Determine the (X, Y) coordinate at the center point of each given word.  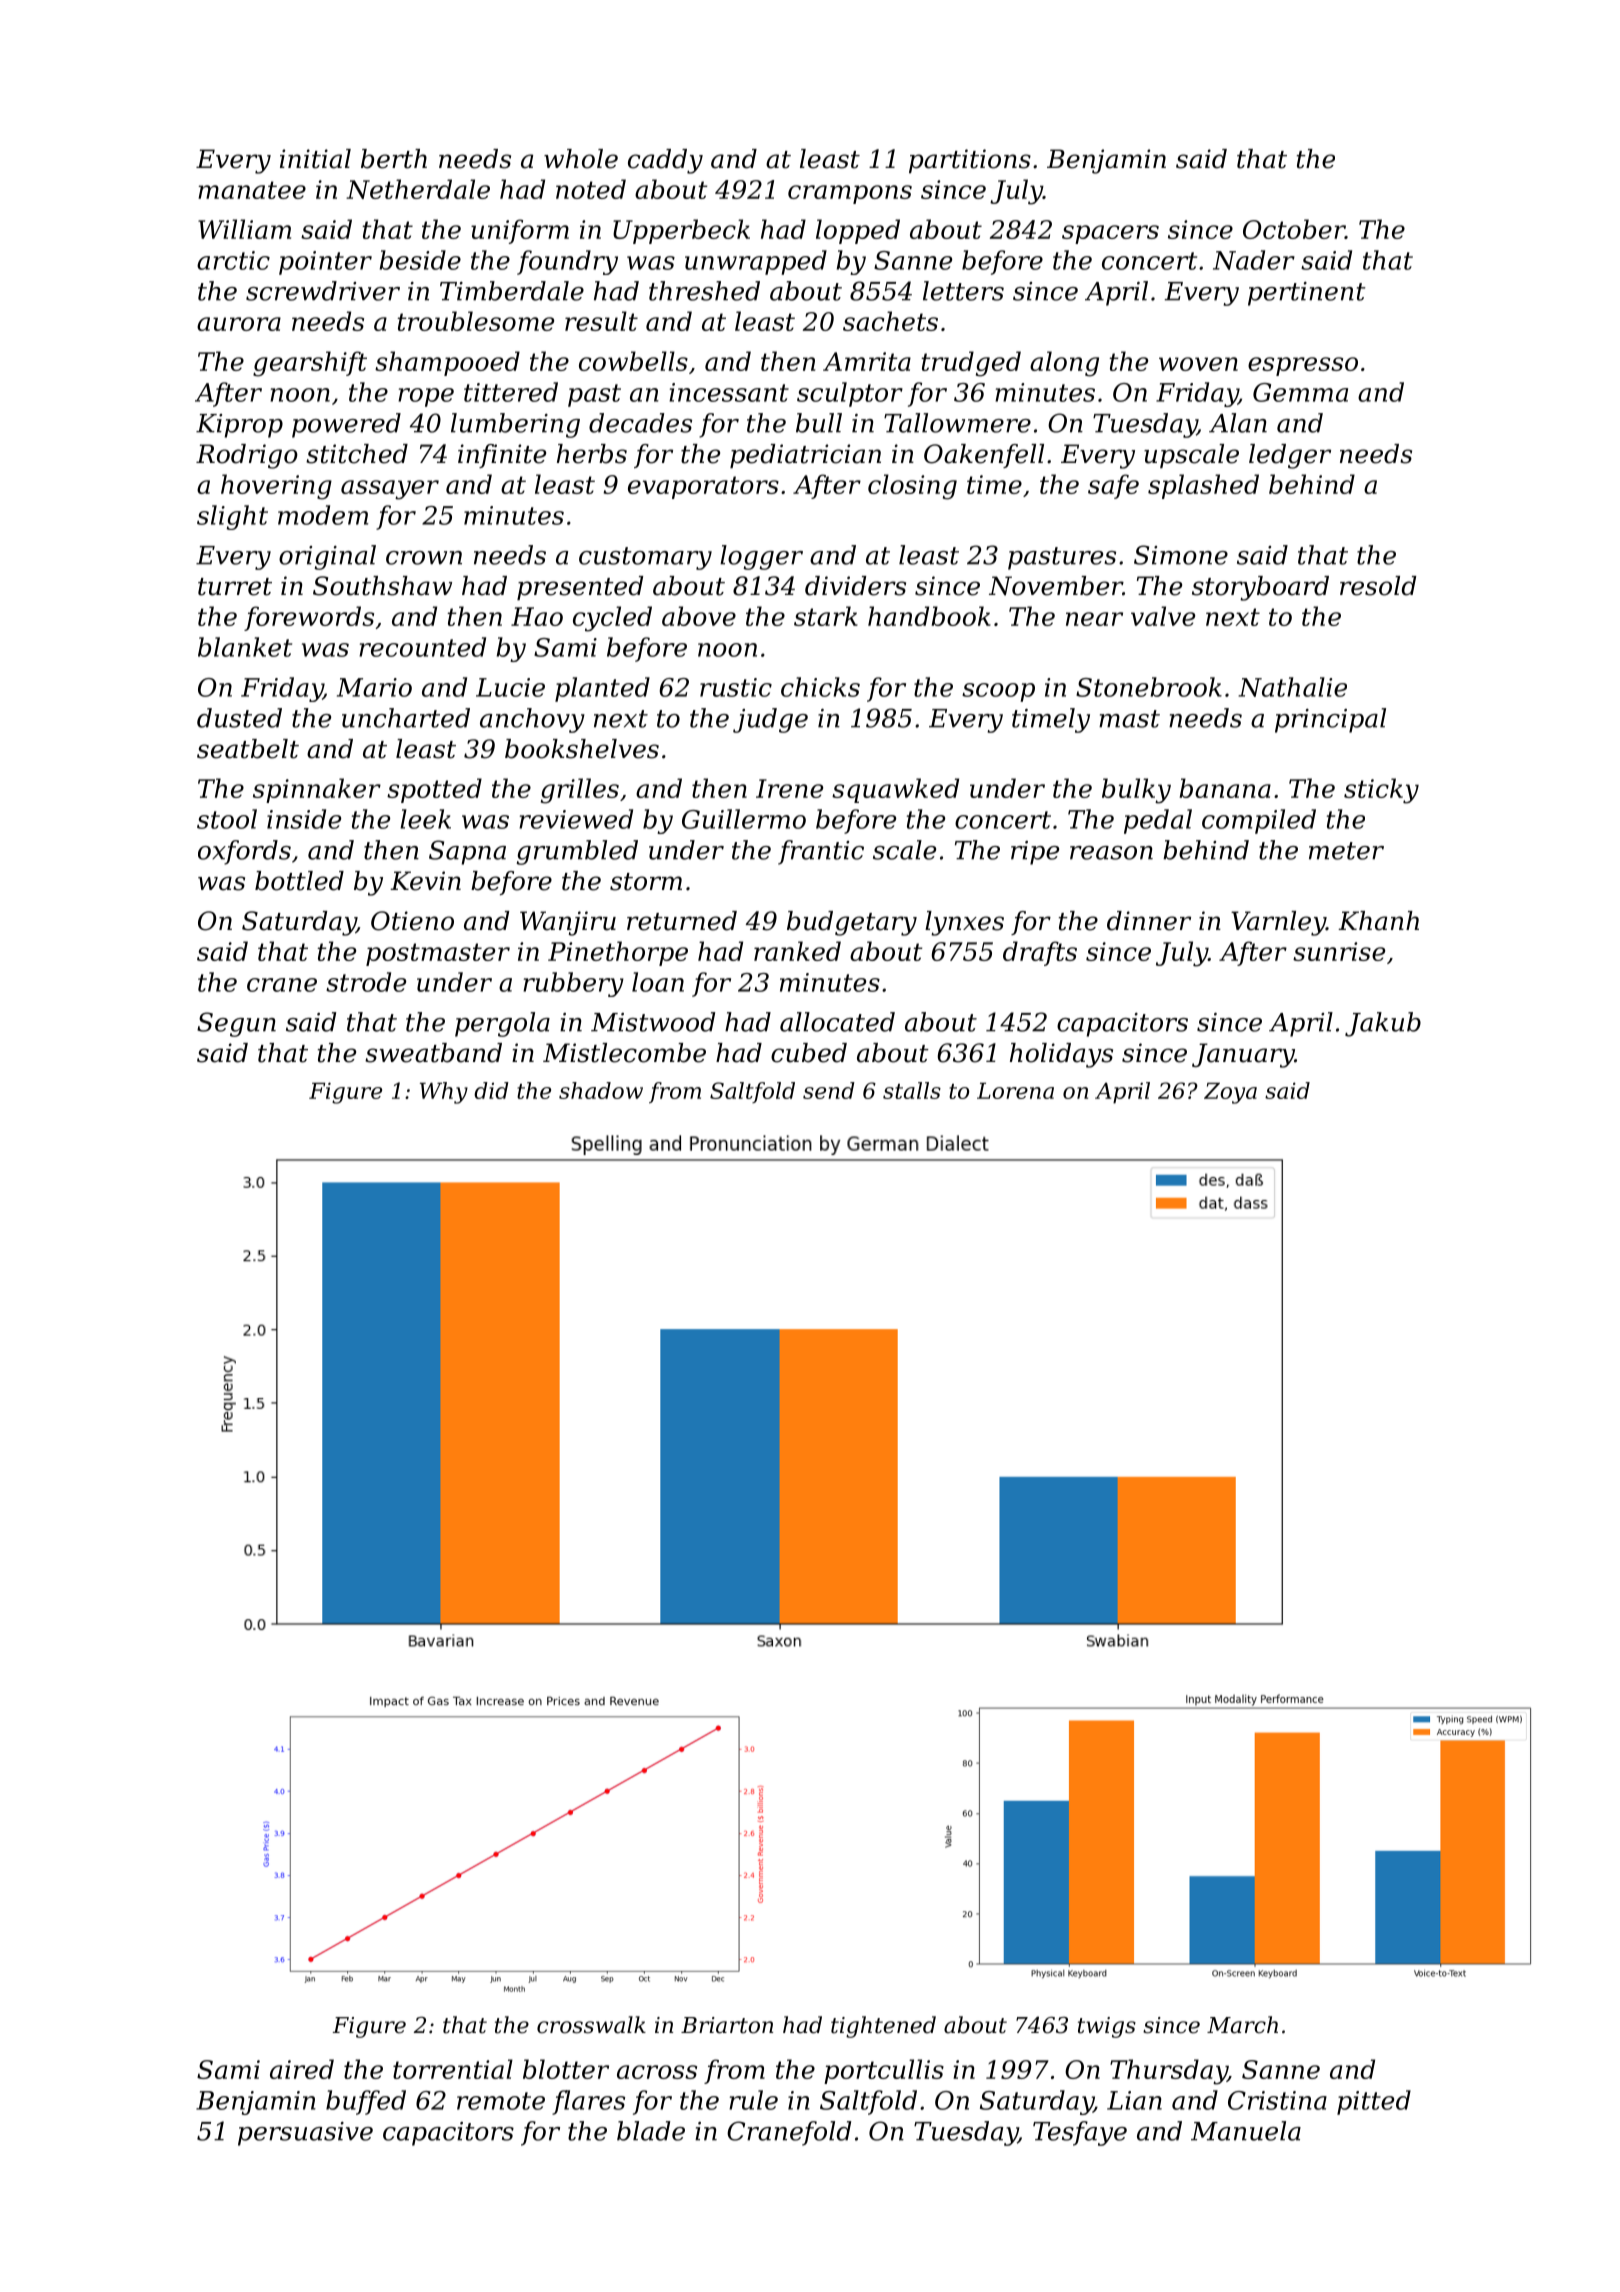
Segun (236, 1024)
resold (1378, 586)
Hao (537, 616)
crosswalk (591, 2025)
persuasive (305, 2134)
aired (302, 2069)
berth (394, 159)
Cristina (1277, 2100)
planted (602, 689)
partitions (970, 161)
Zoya (1230, 1093)
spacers (1110, 234)
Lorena (1015, 1091)
